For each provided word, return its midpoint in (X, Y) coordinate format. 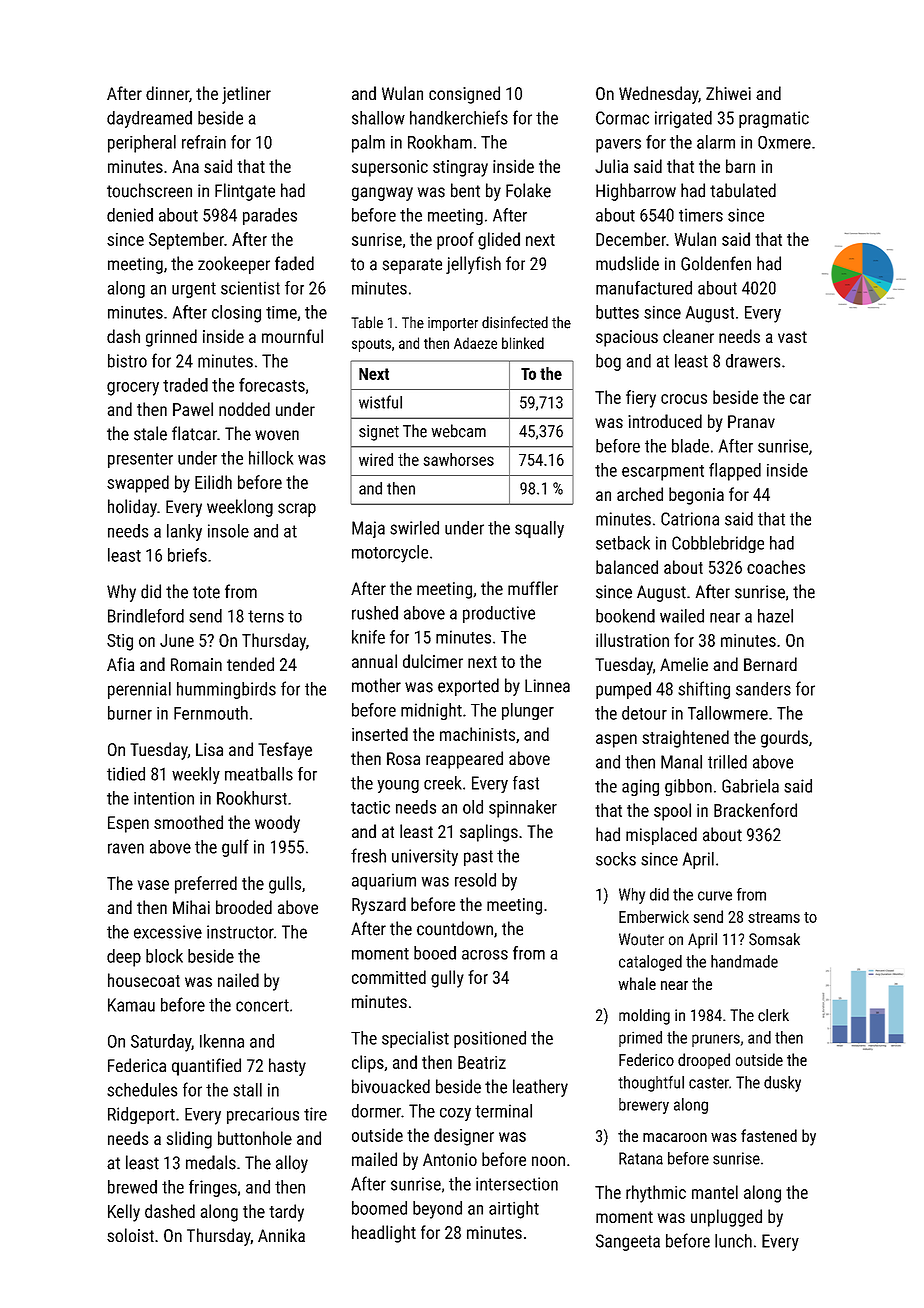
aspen (616, 741)
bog (608, 362)
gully (447, 979)
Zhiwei (728, 93)
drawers (753, 361)
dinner (167, 93)
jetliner (246, 95)
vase (153, 885)
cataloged (650, 963)
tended (250, 664)
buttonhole (255, 1138)
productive (499, 614)
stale (150, 433)
